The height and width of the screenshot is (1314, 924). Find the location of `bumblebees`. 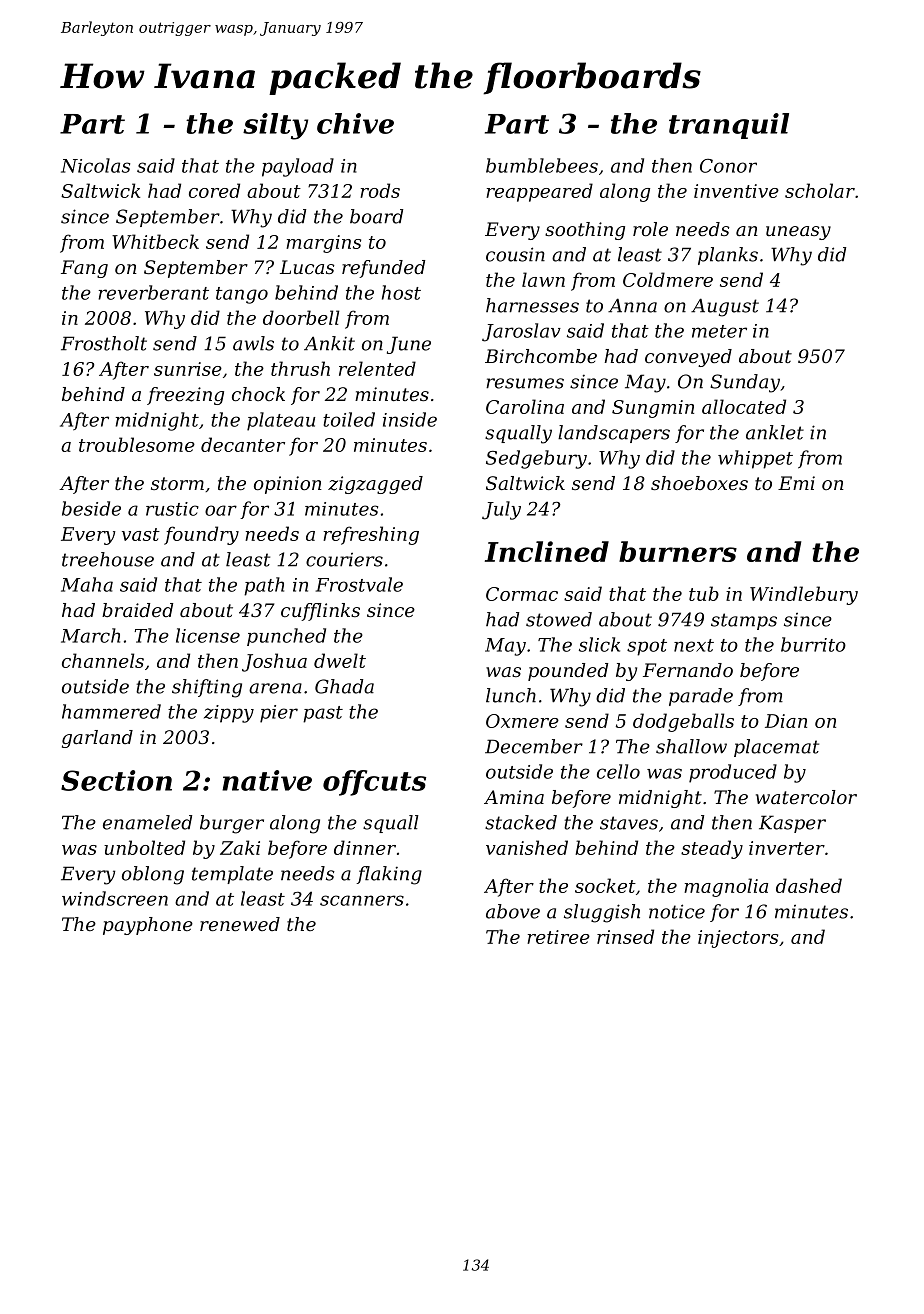

bumblebees is located at coordinates (542, 165).
